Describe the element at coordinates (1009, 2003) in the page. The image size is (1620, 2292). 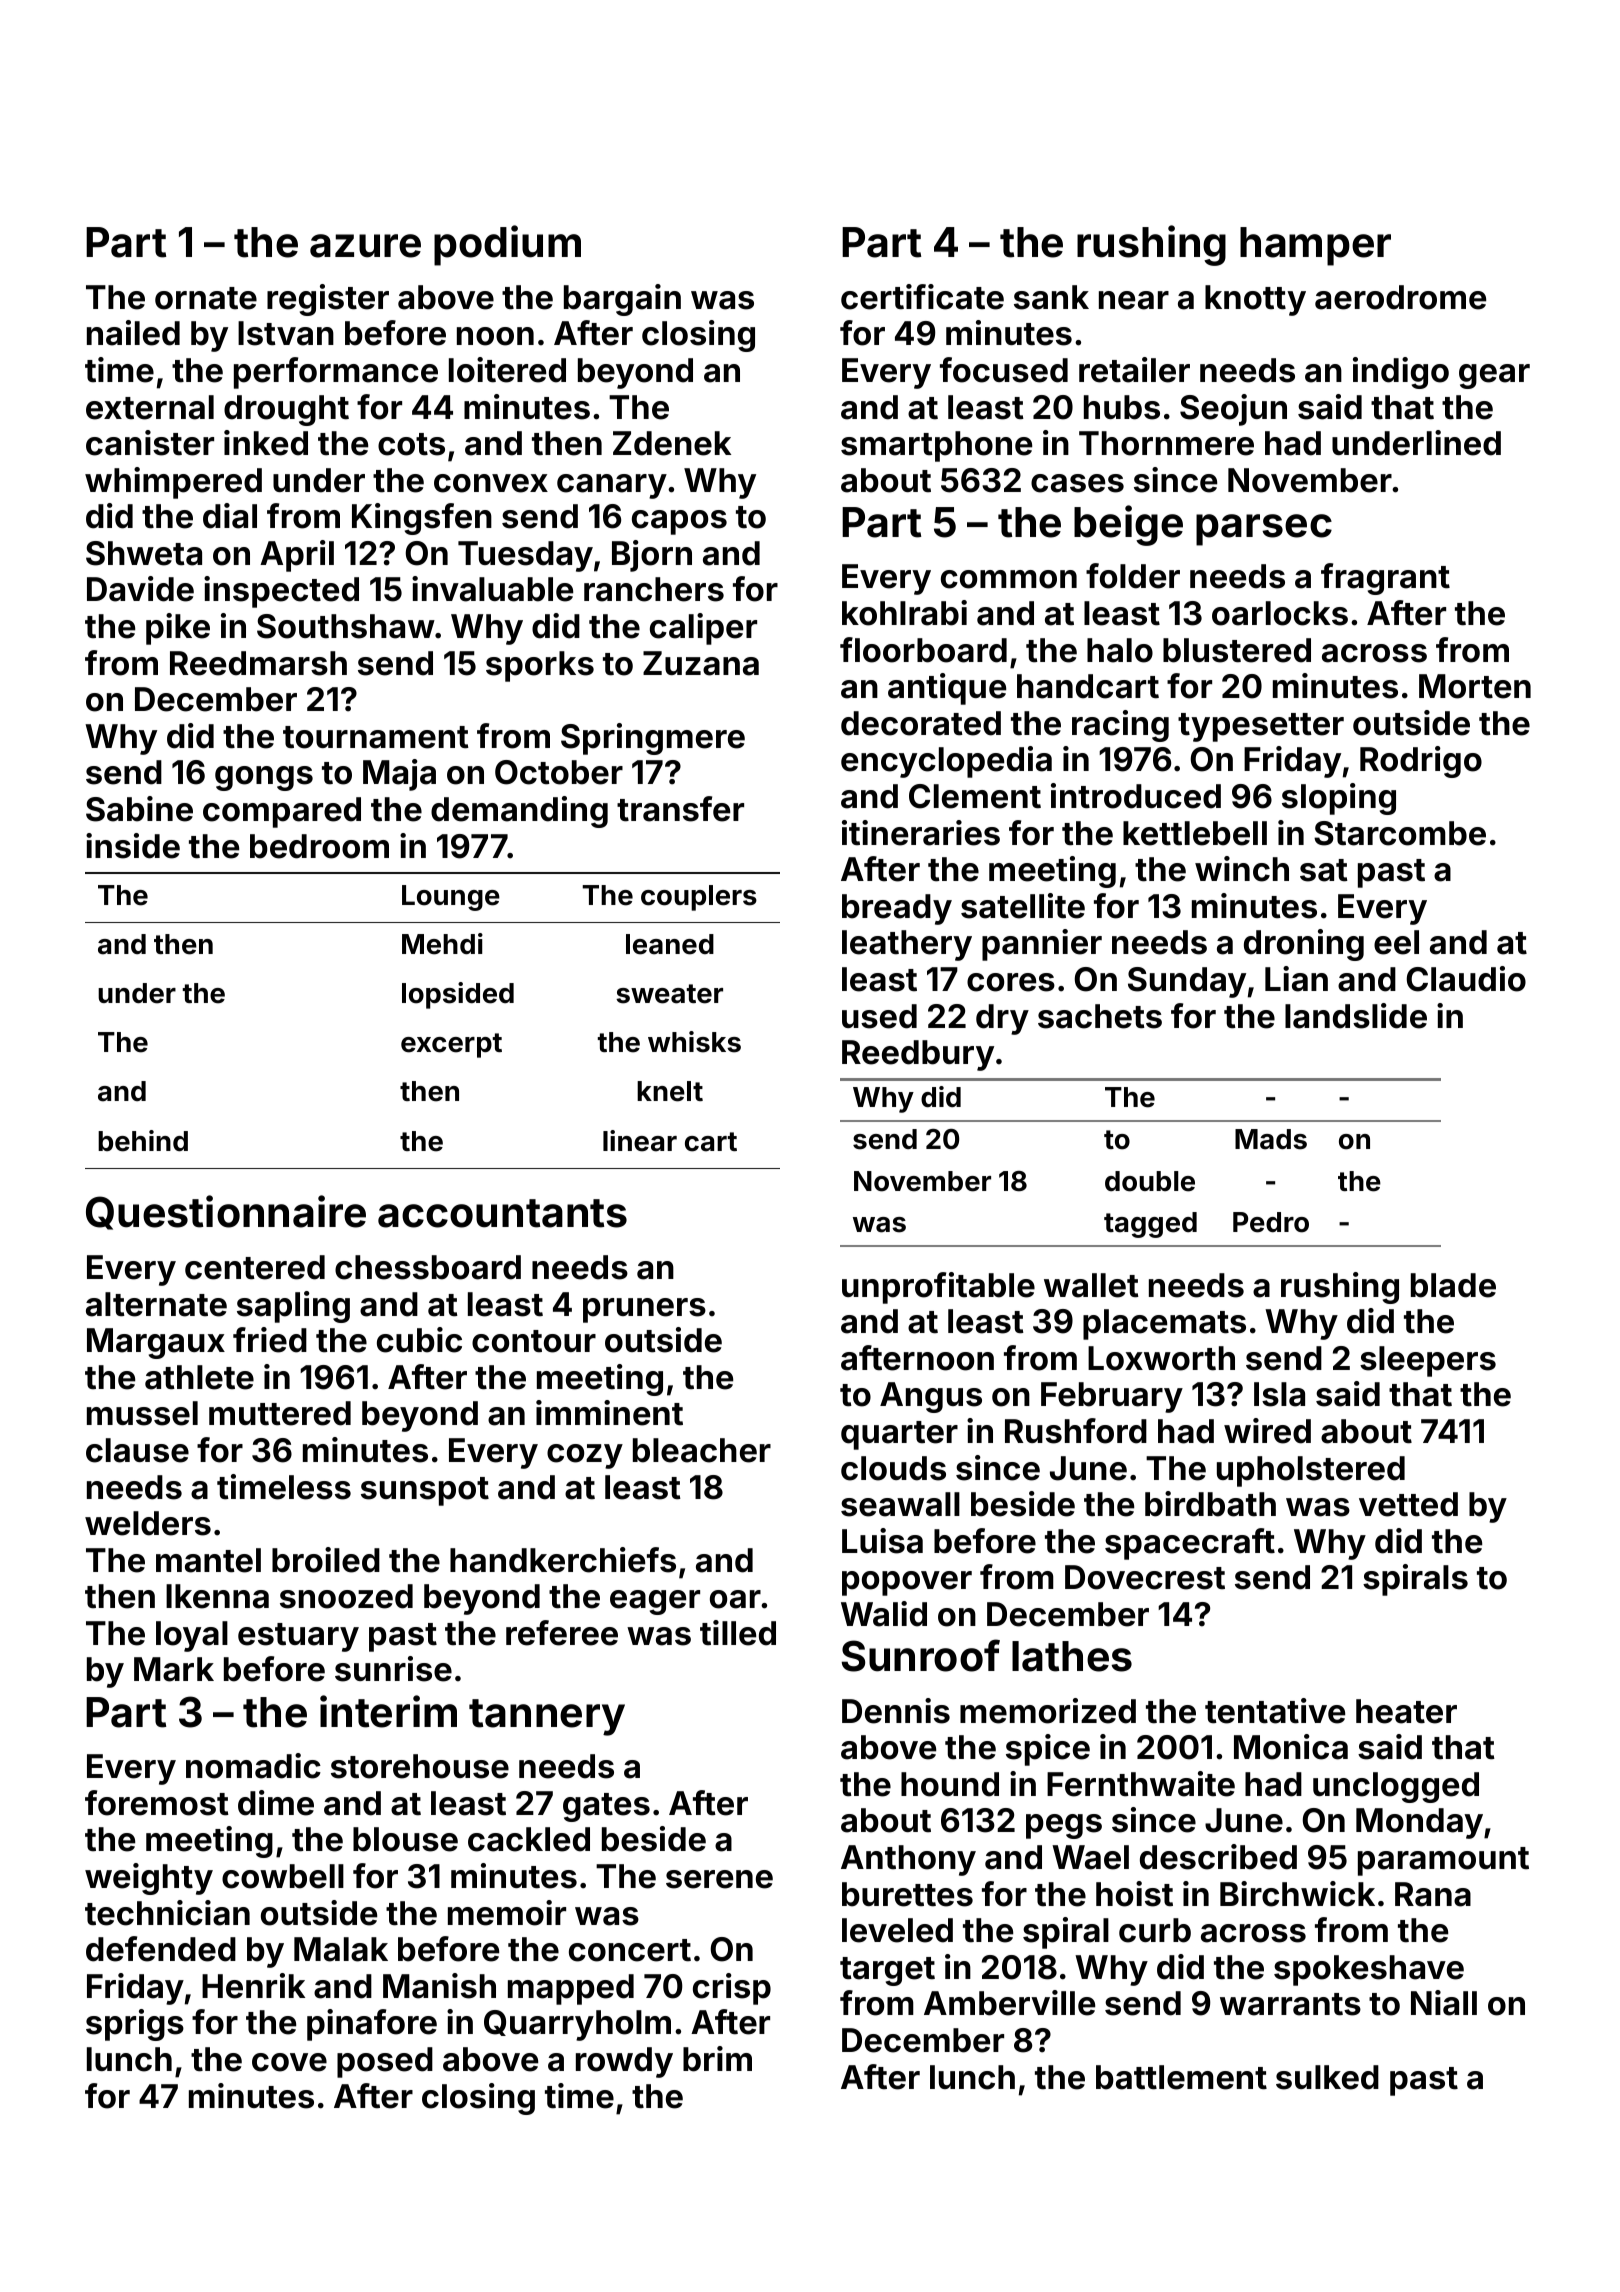
I see `Amberville` at that location.
